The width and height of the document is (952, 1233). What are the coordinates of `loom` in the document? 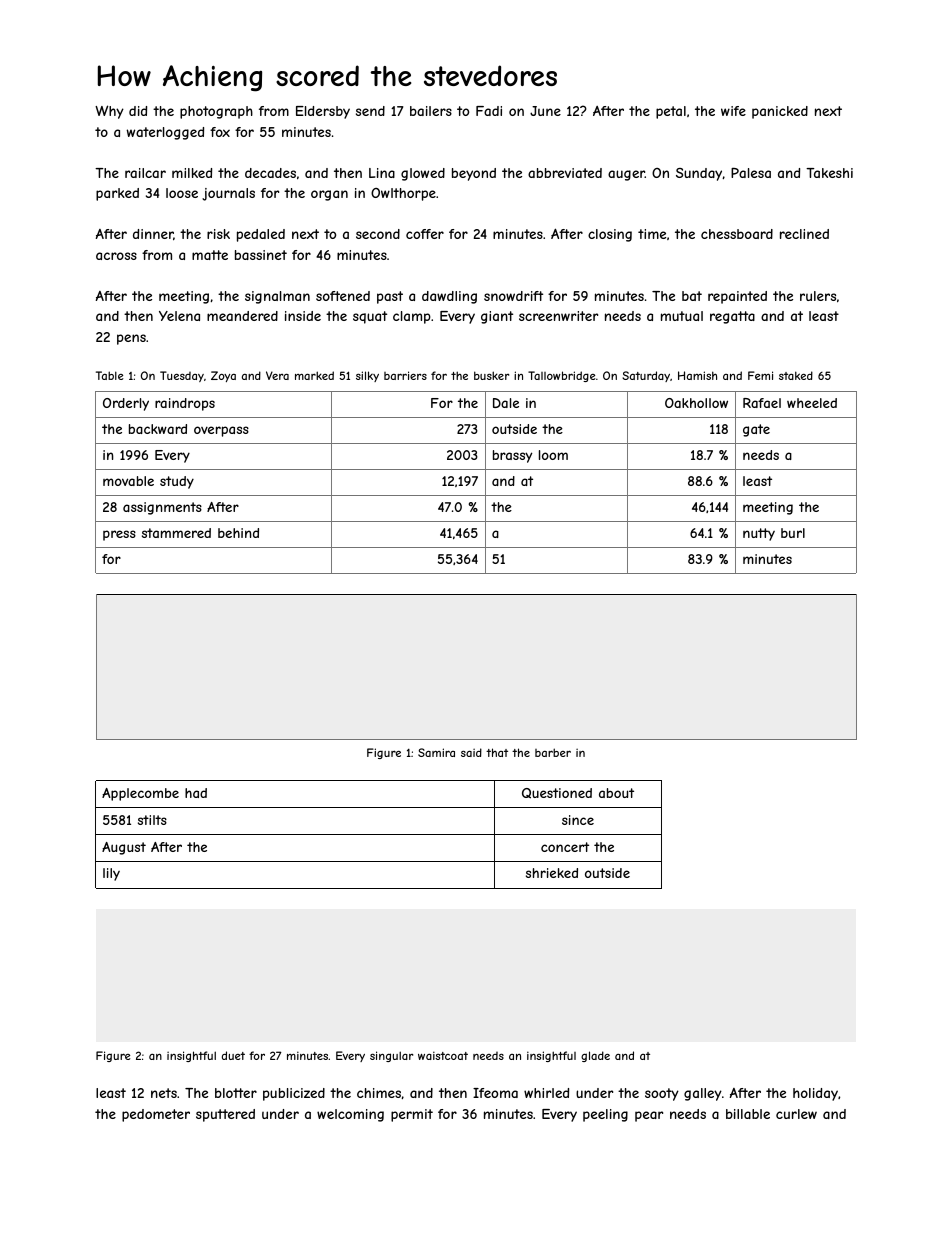 It's located at (553, 455).
